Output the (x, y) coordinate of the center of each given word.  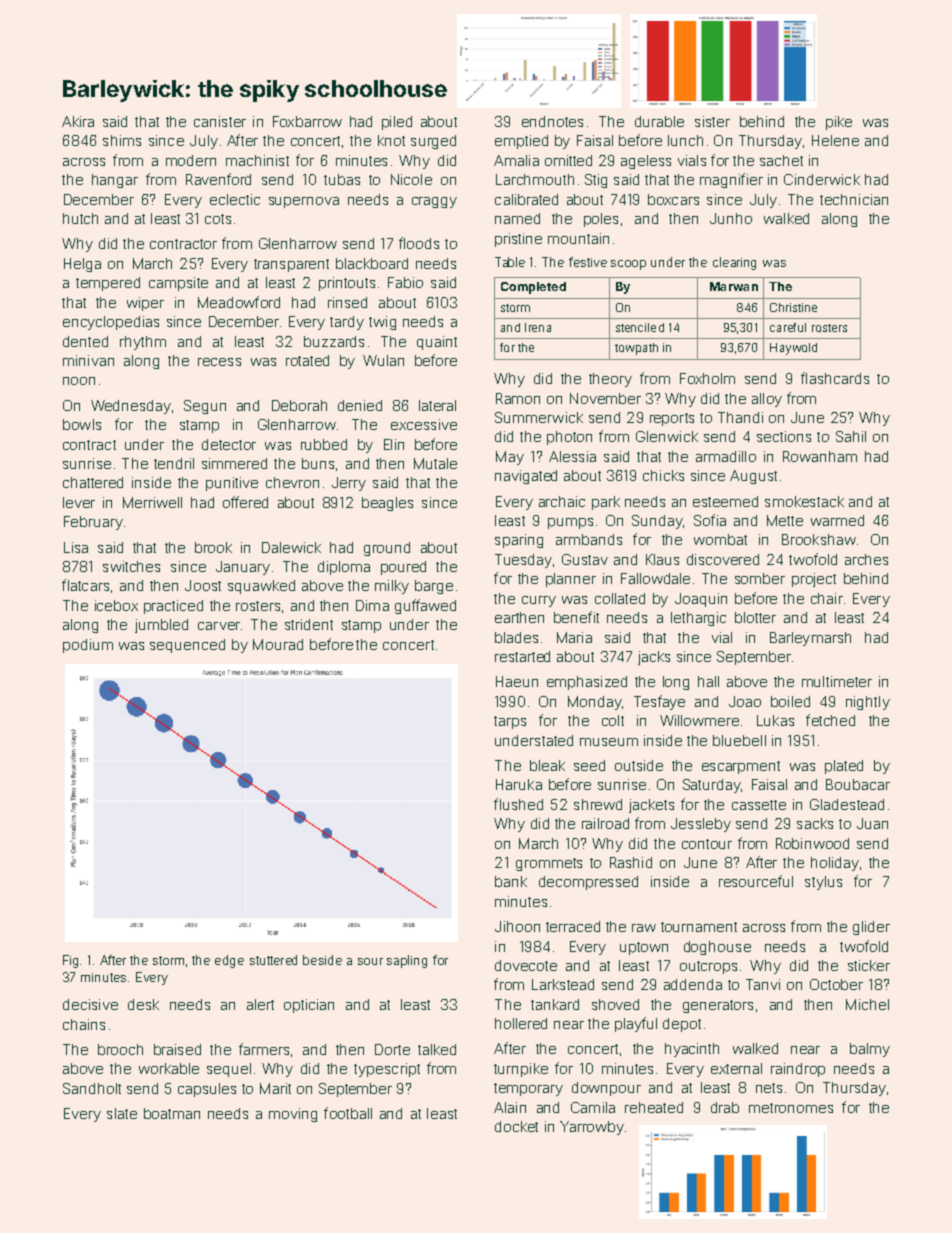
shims (122, 140)
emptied (521, 142)
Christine (793, 307)
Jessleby (701, 825)
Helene (835, 140)
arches (866, 559)
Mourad (278, 644)
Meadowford (239, 302)
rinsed (347, 302)
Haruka (519, 784)
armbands (589, 539)
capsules (207, 1090)
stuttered (273, 960)
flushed (518, 804)
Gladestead (847, 804)
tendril (174, 463)
